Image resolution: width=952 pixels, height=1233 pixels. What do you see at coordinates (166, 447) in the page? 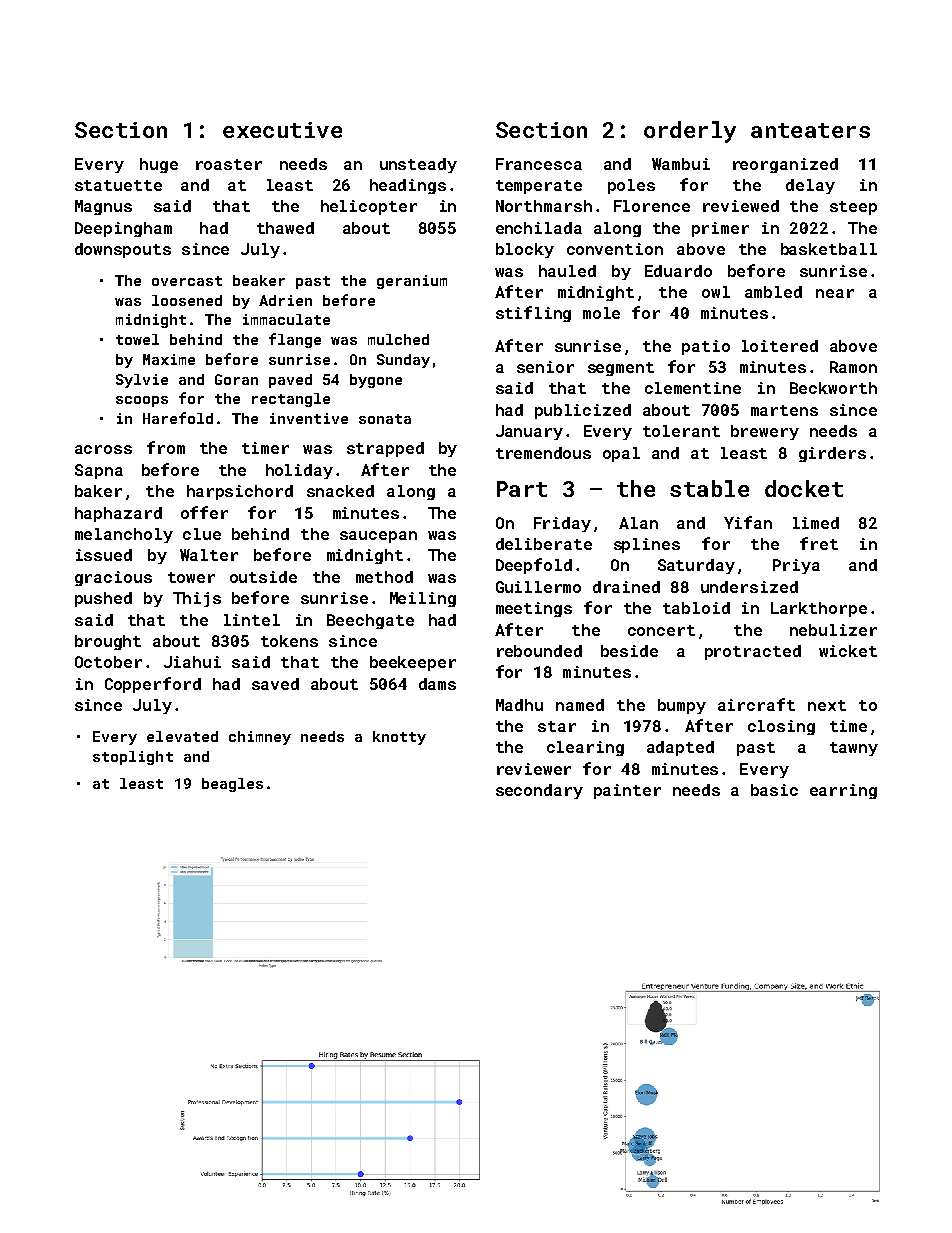
I see `from` at bounding box center [166, 447].
